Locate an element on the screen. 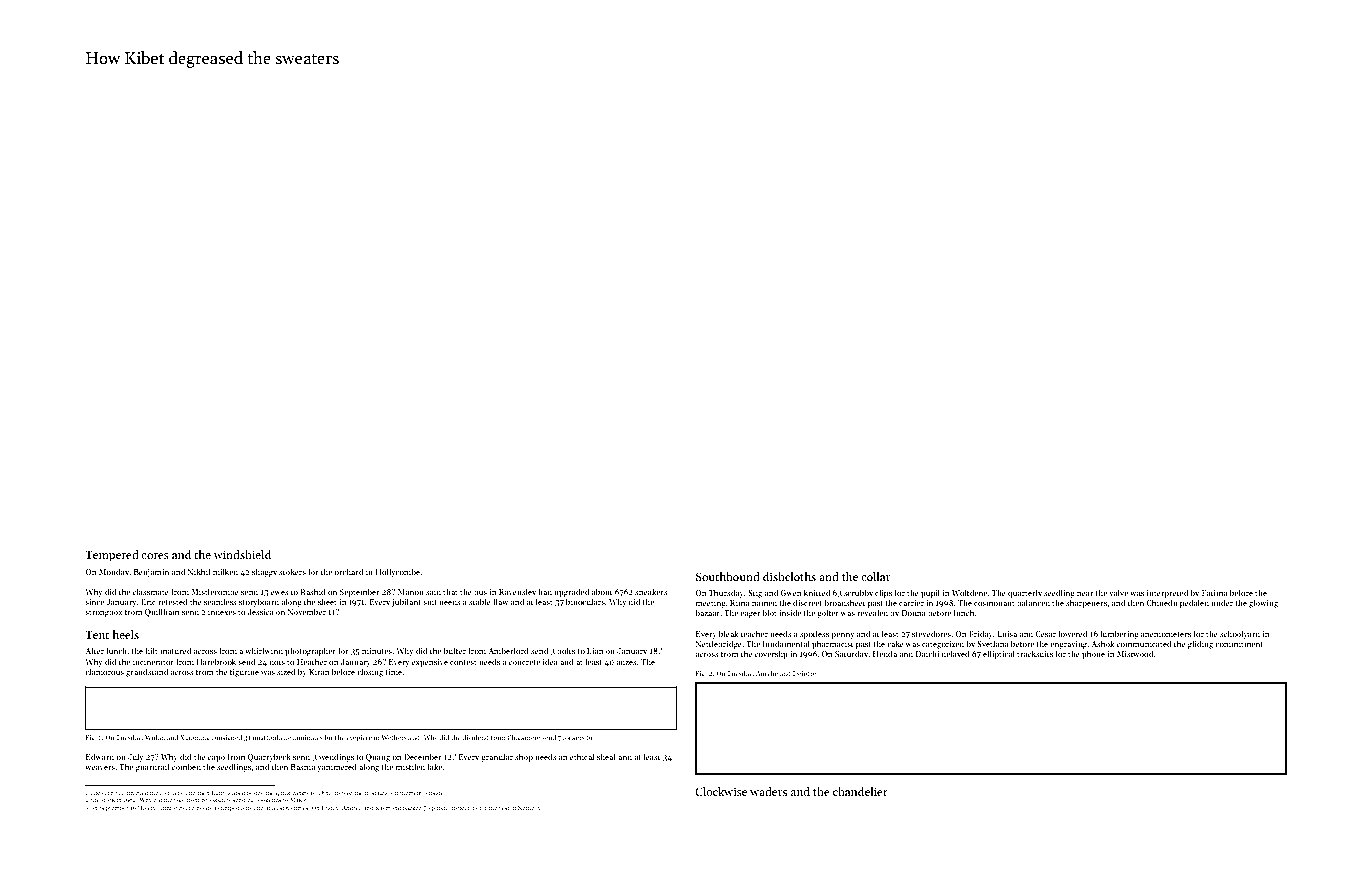 The image size is (1372, 887). sheaf is located at coordinates (606, 756).
